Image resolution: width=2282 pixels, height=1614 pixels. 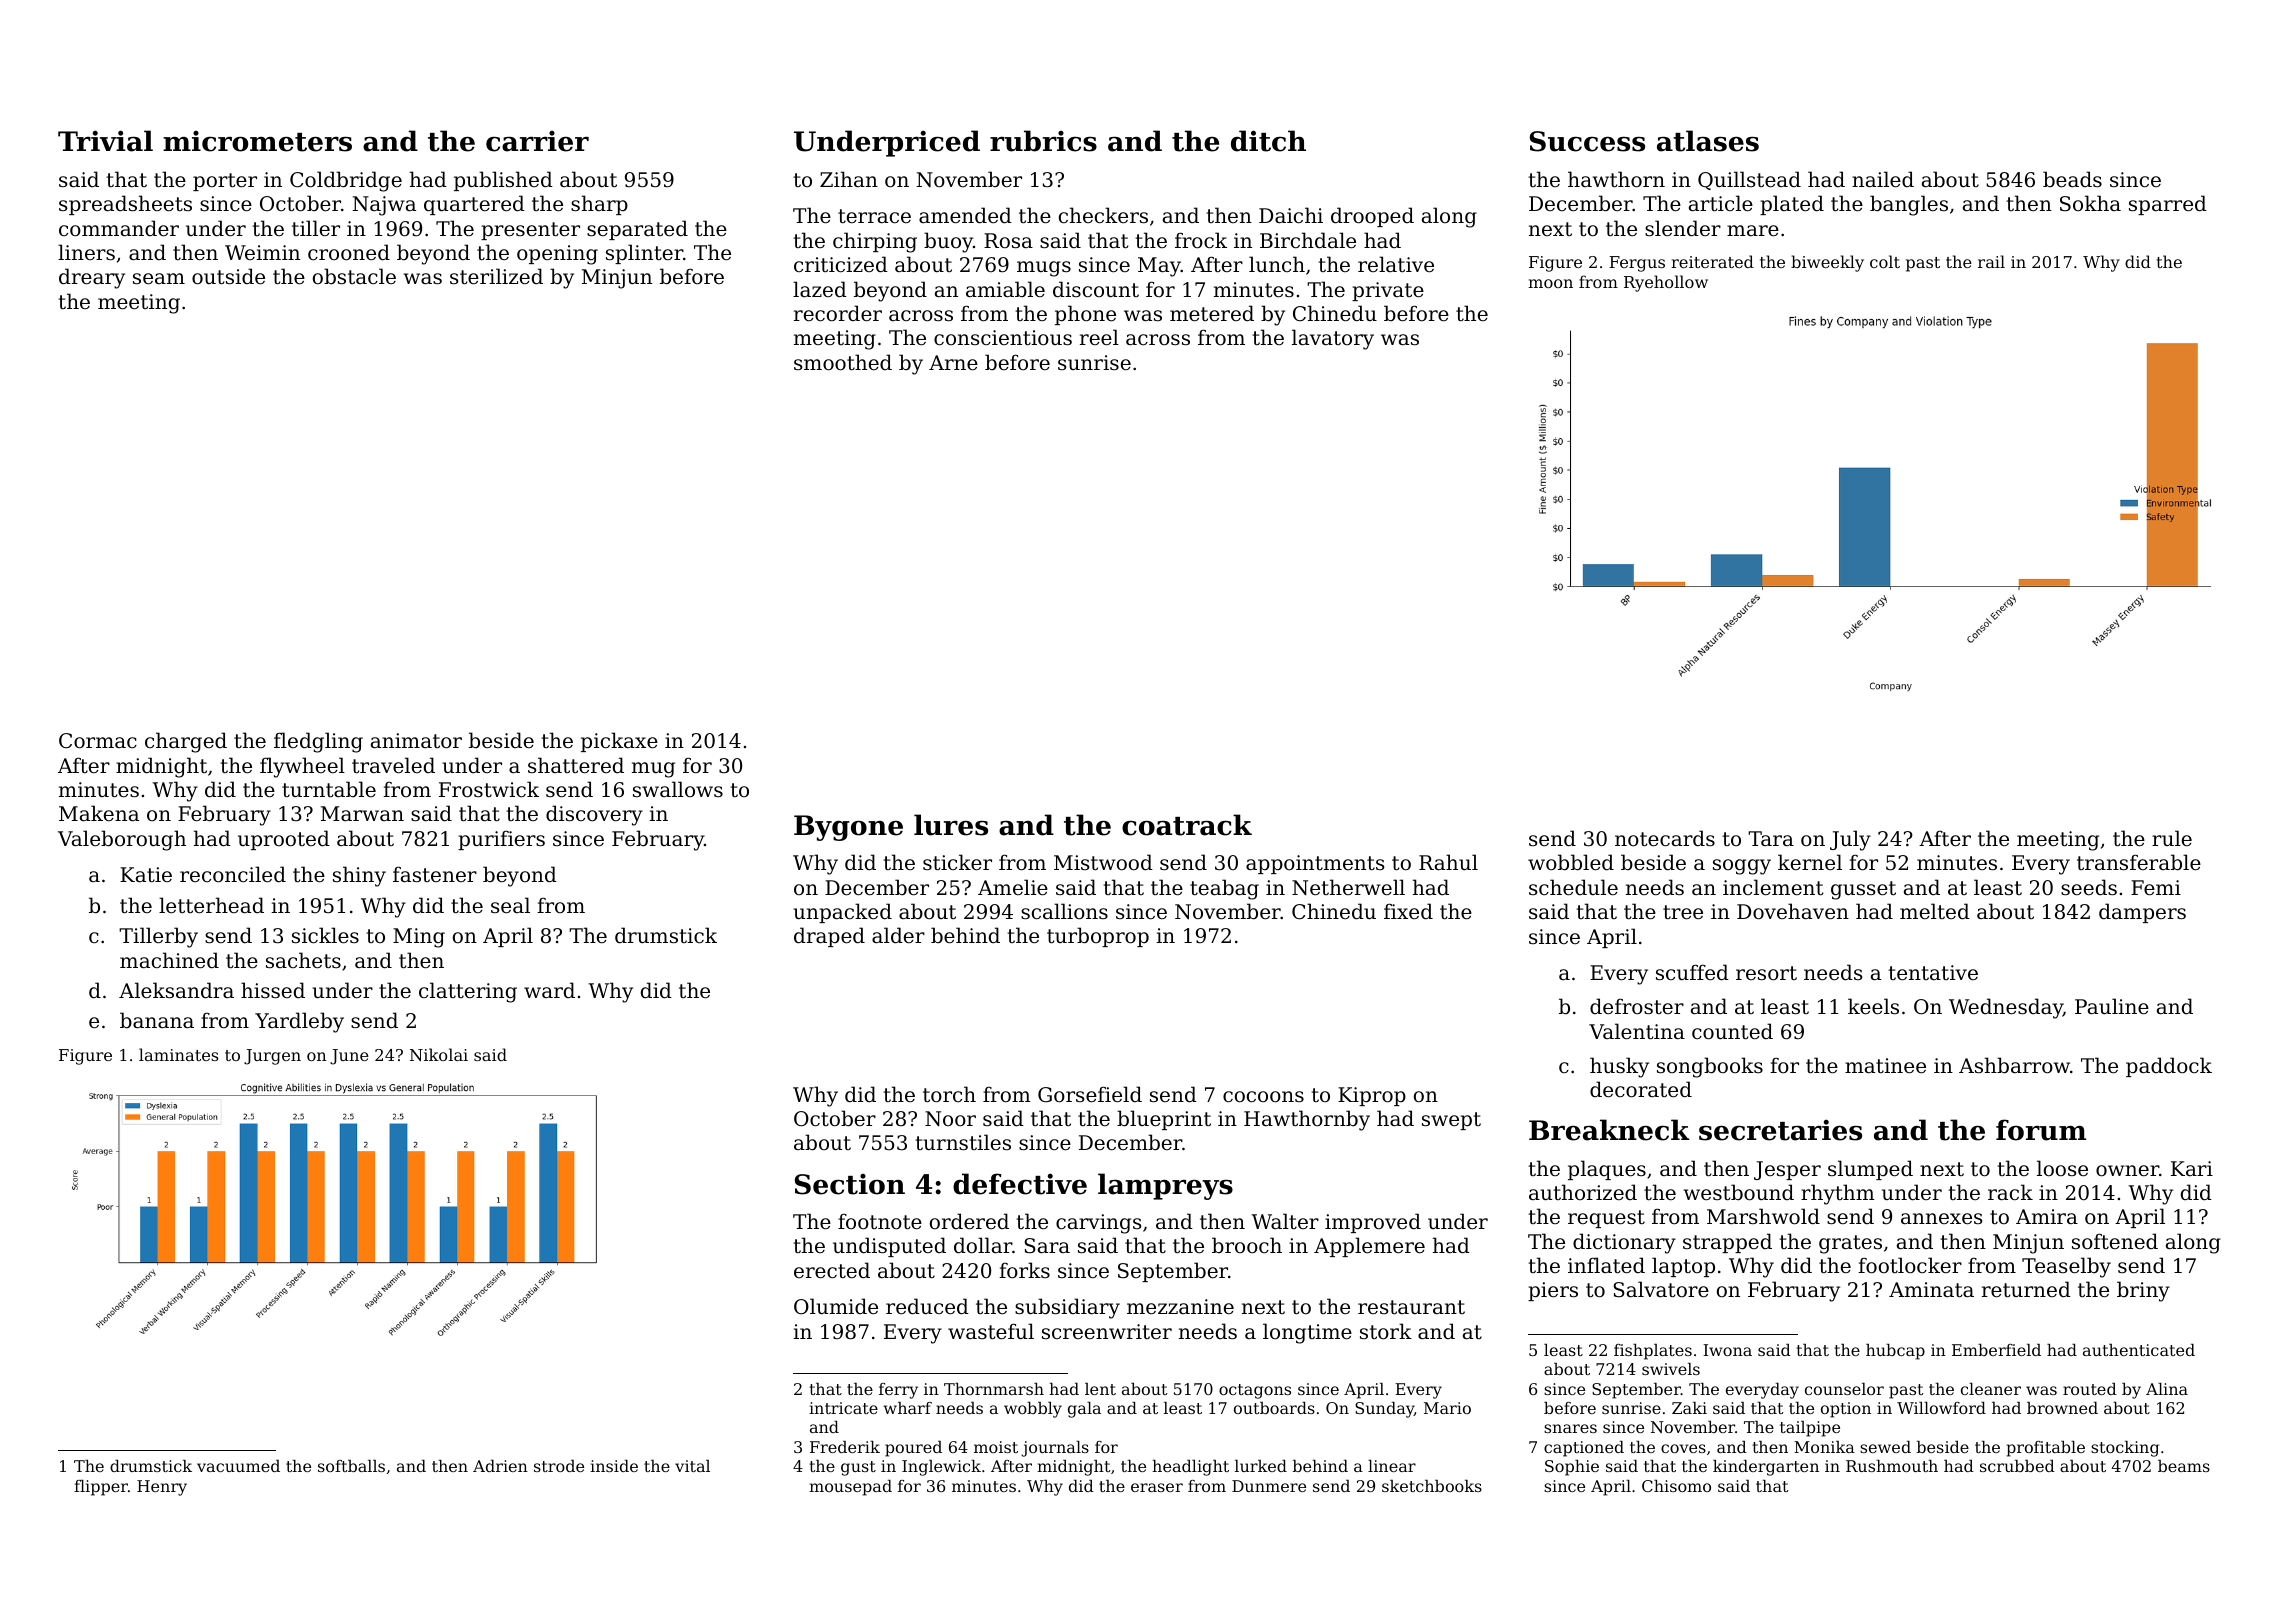 I want to click on crooned, so click(x=349, y=252).
